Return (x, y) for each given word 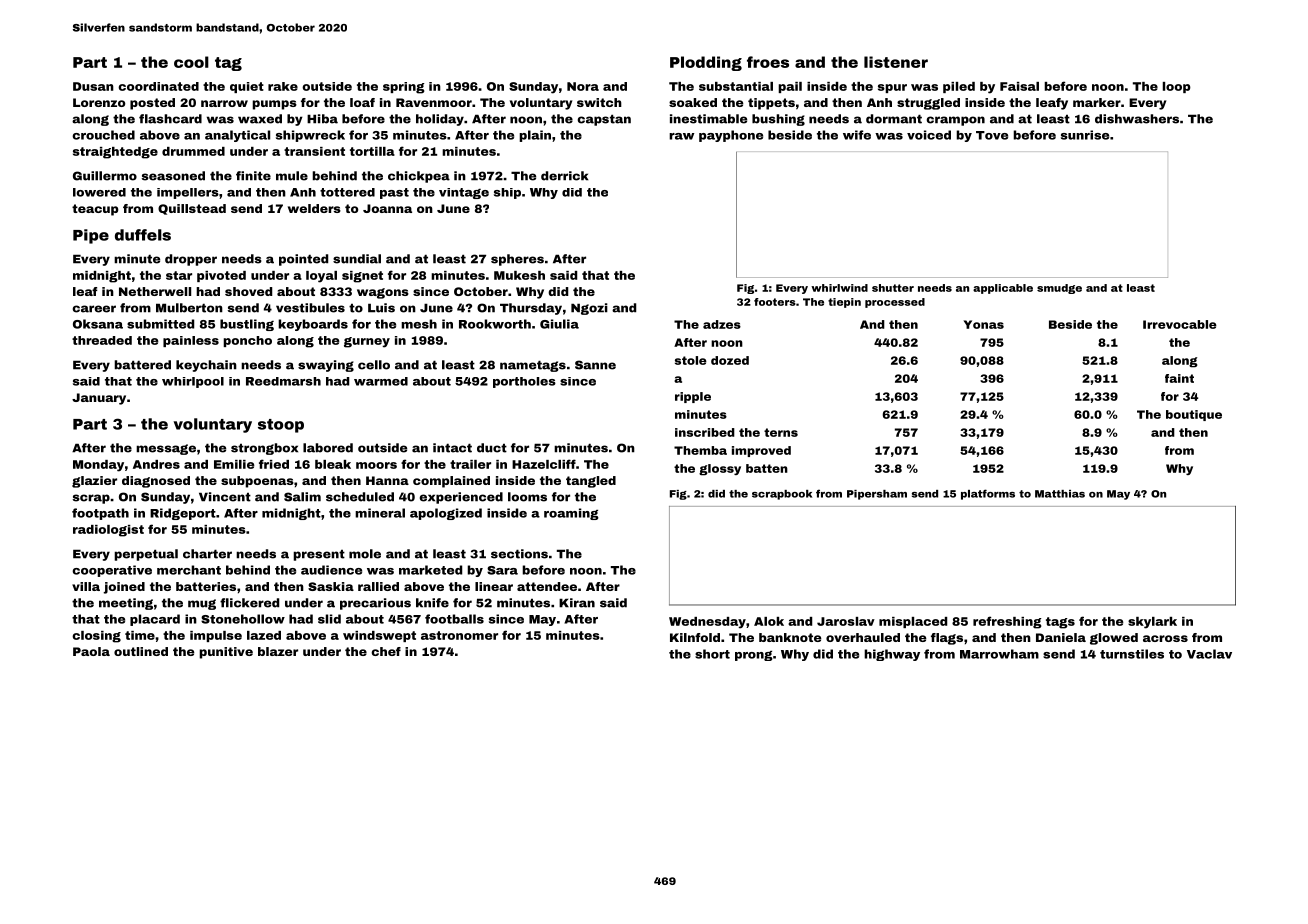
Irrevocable (1180, 324)
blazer (278, 651)
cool (191, 62)
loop (1177, 87)
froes (768, 62)
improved (761, 451)
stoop (281, 426)
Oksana (98, 324)
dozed (730, 360)
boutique (1194, 415)
